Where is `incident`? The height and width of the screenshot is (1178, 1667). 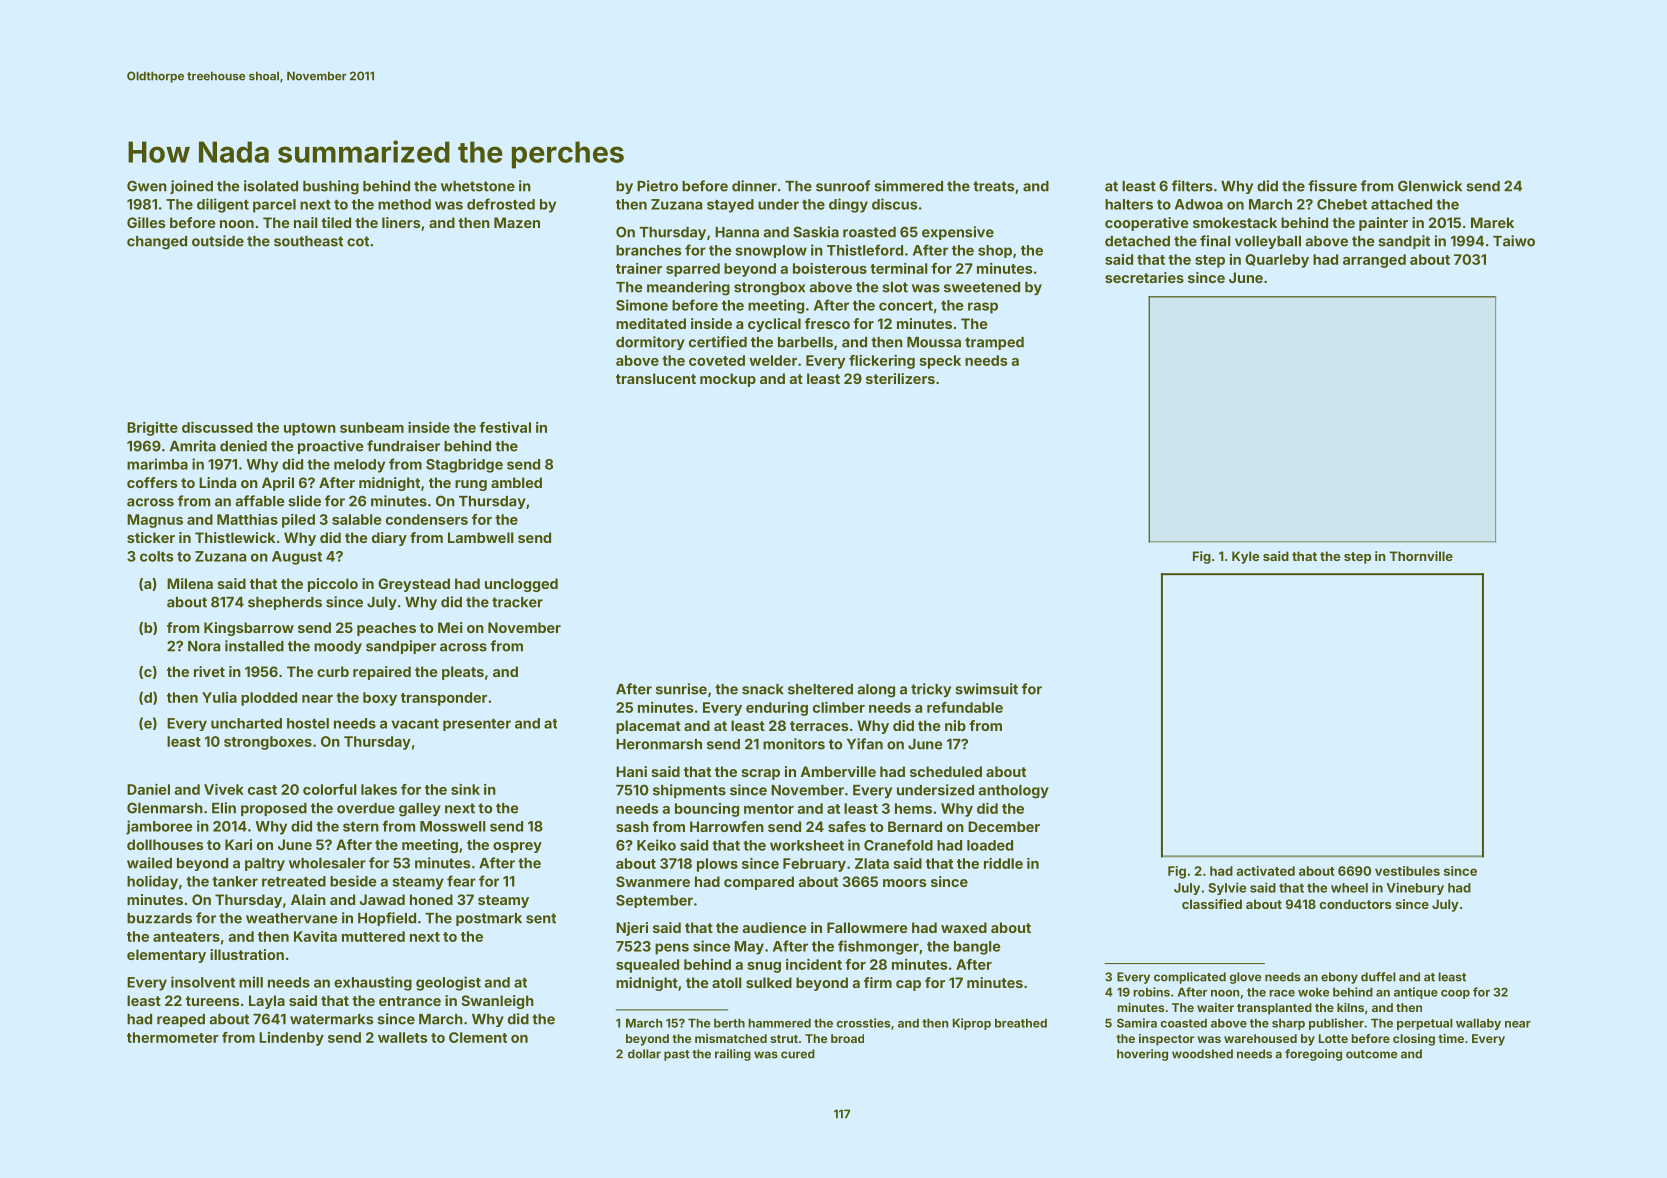 incident is located at coordinates (814, 964).
